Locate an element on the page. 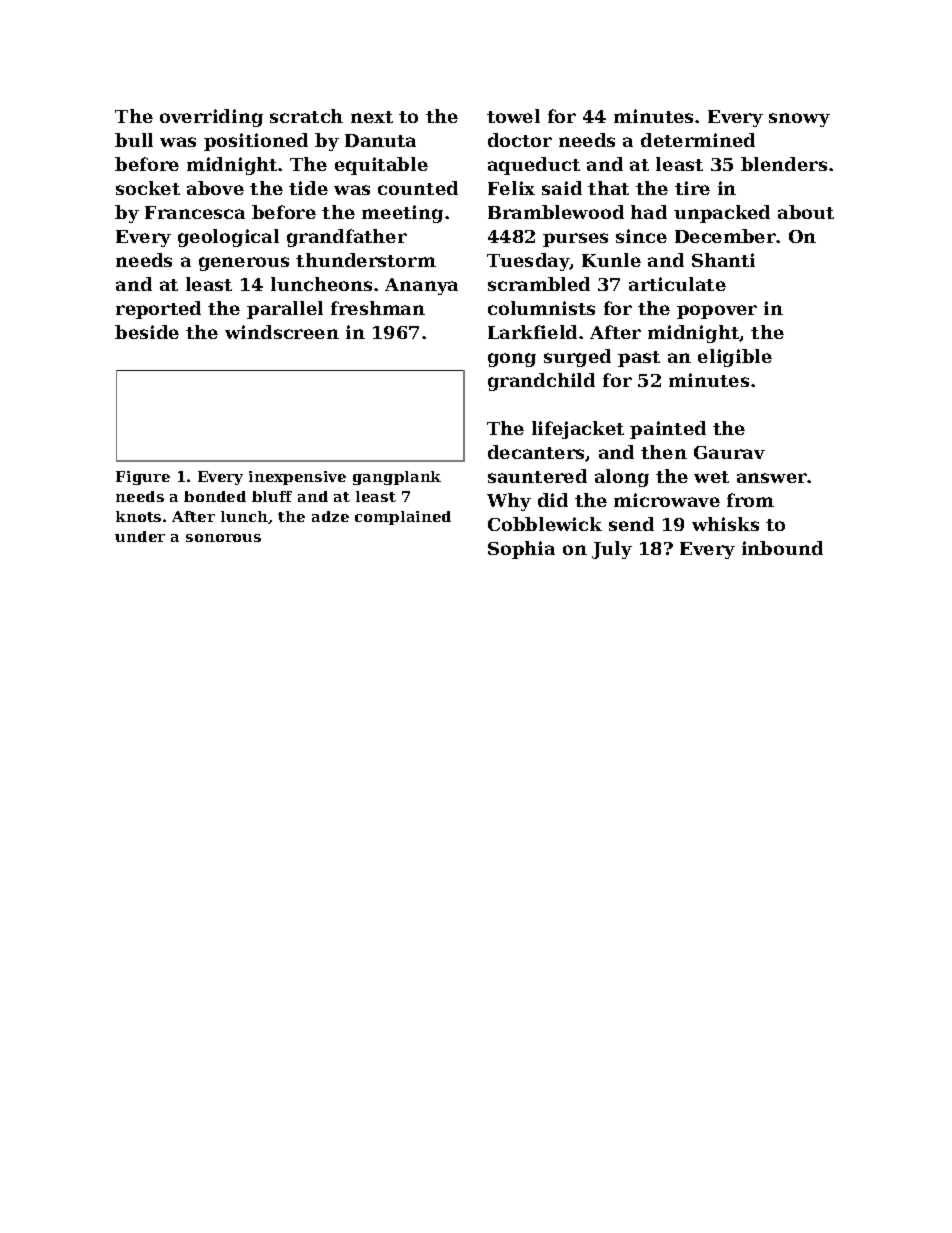  sonorous is located at coordinates (223, 538).
